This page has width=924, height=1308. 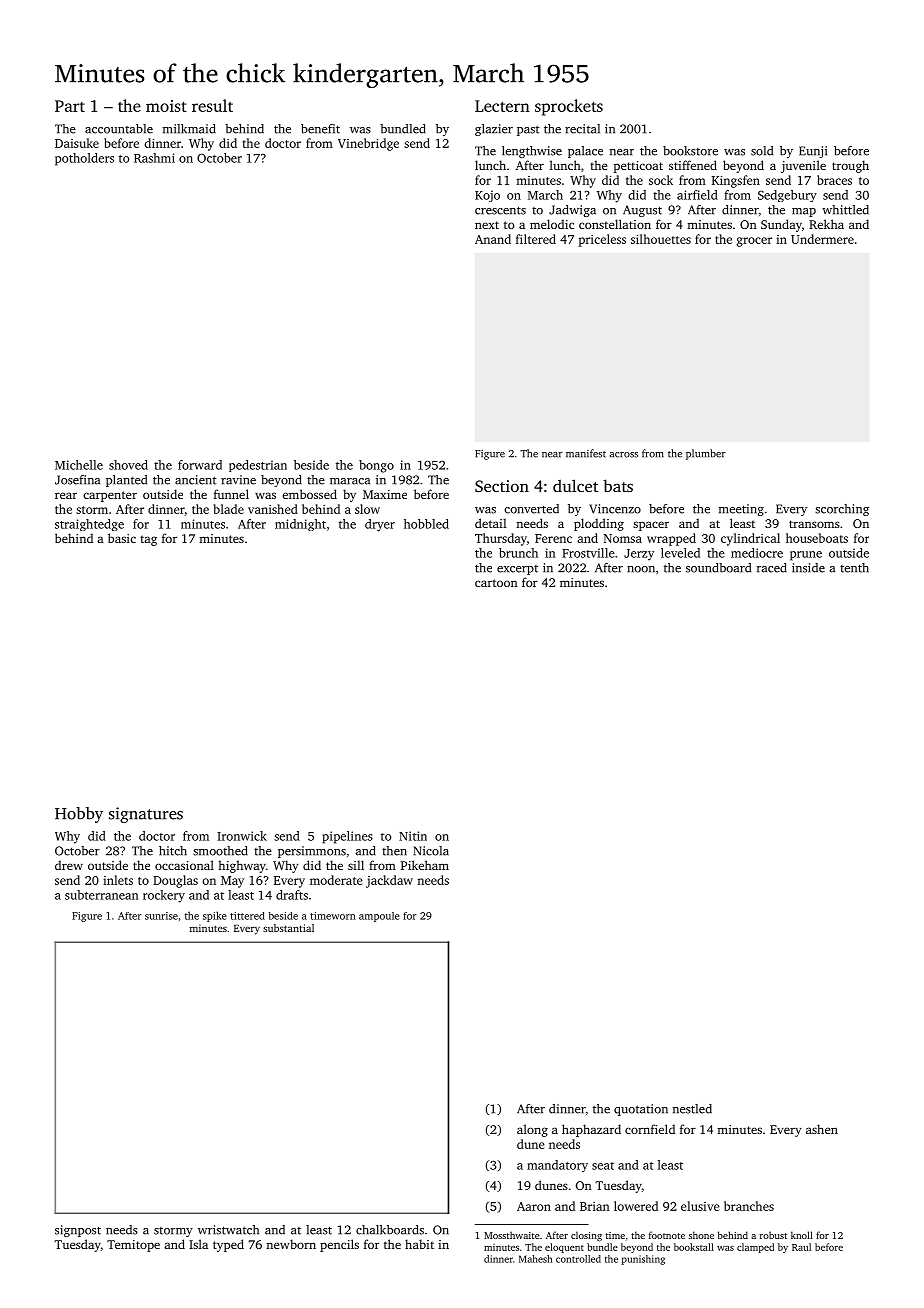 I want to click on Isla, so click(x=198, y=1244).
